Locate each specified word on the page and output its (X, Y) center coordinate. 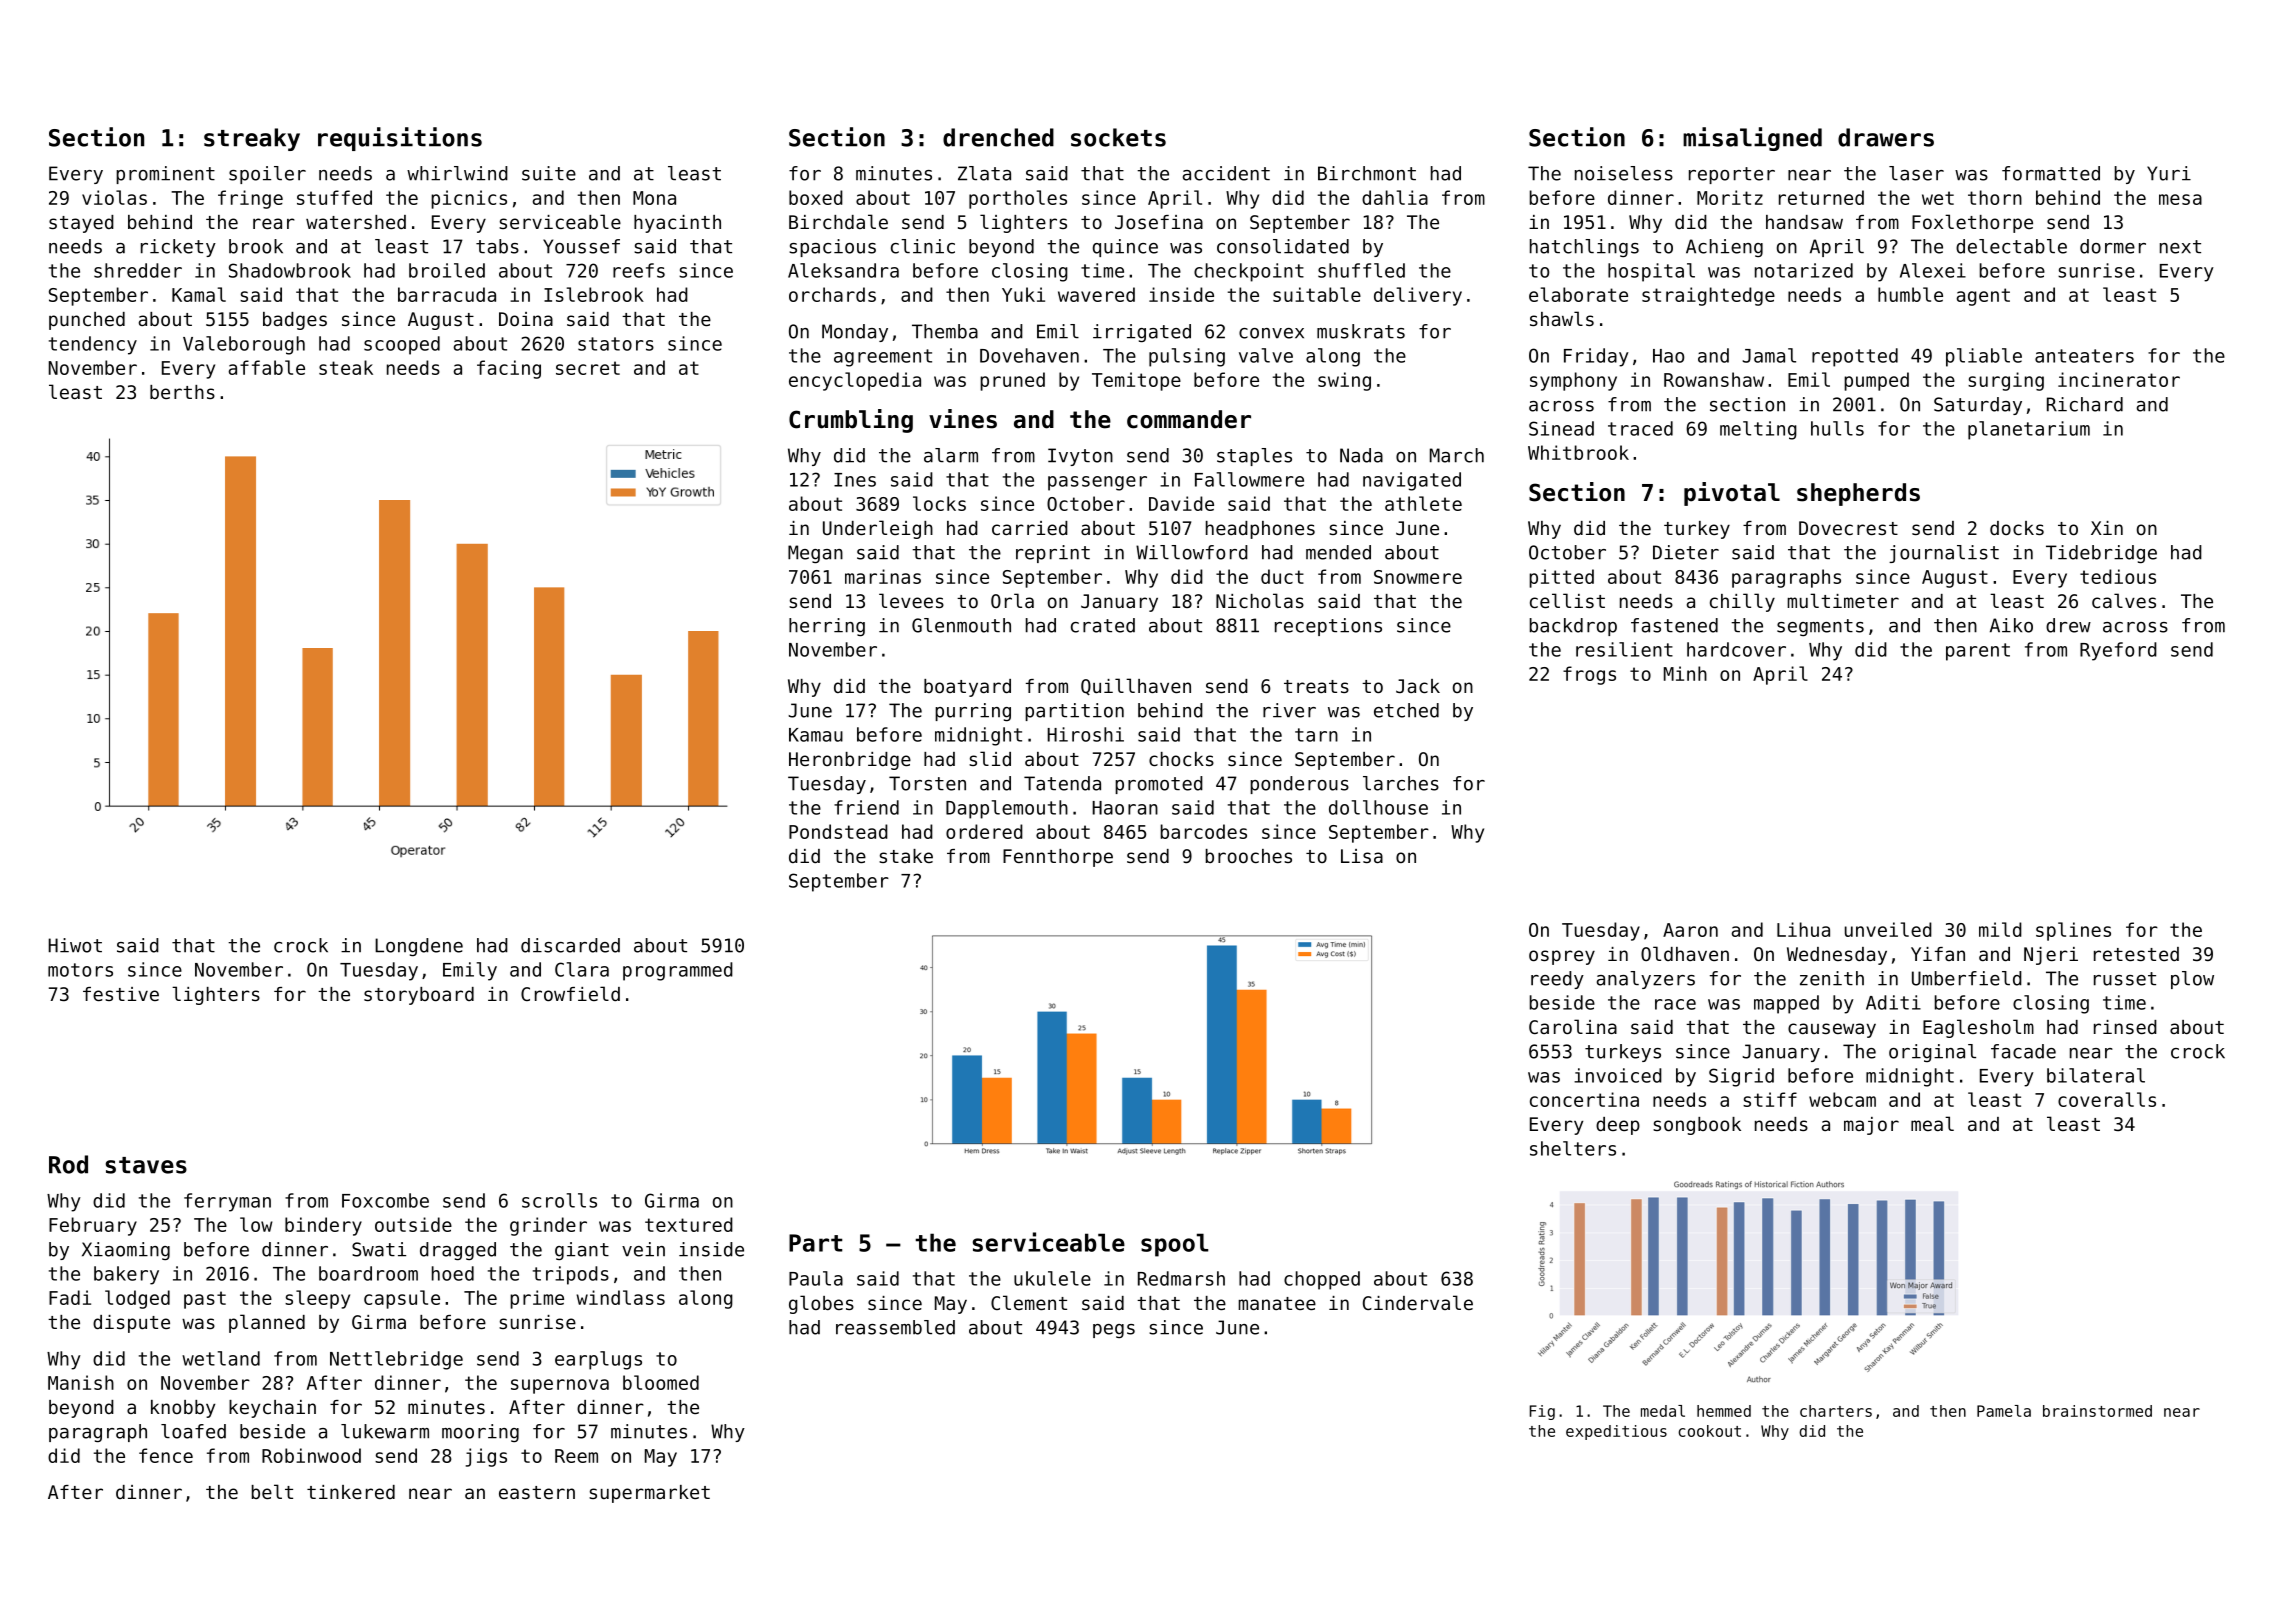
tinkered (351, 1492)
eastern (537, 1492)
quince (1125, 248)
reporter (1732, 175)
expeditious (1616, 1432)
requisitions (400, 139)
